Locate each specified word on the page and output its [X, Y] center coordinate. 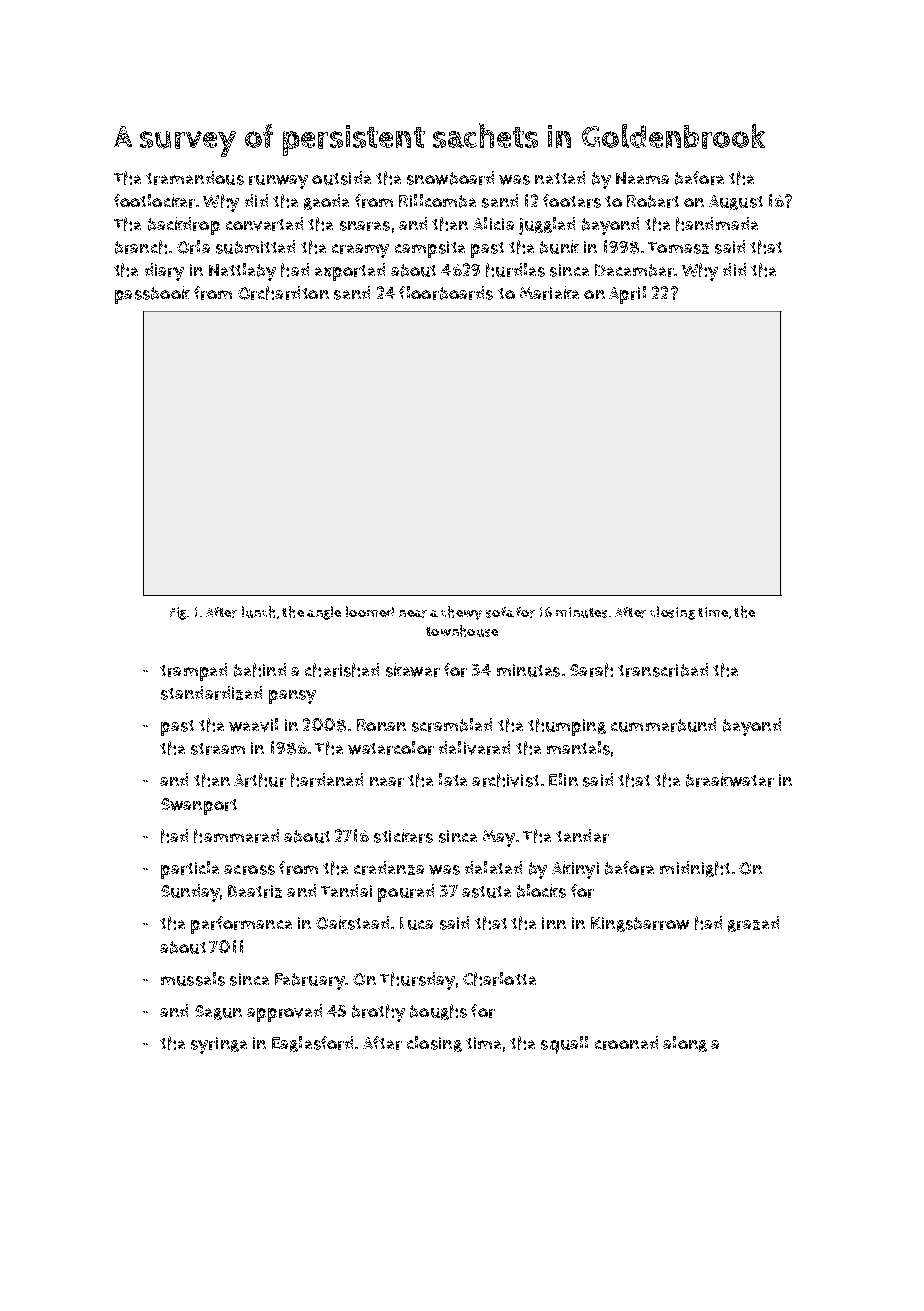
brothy [378, 1013]
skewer [413, 670]
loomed [370, 611]
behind [260, 670]
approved [284, 1013]
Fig [178, 613]
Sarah [591, 670]
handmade [717, 224]
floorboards [446, 293]
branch [141, 247]
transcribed [663, 670]
